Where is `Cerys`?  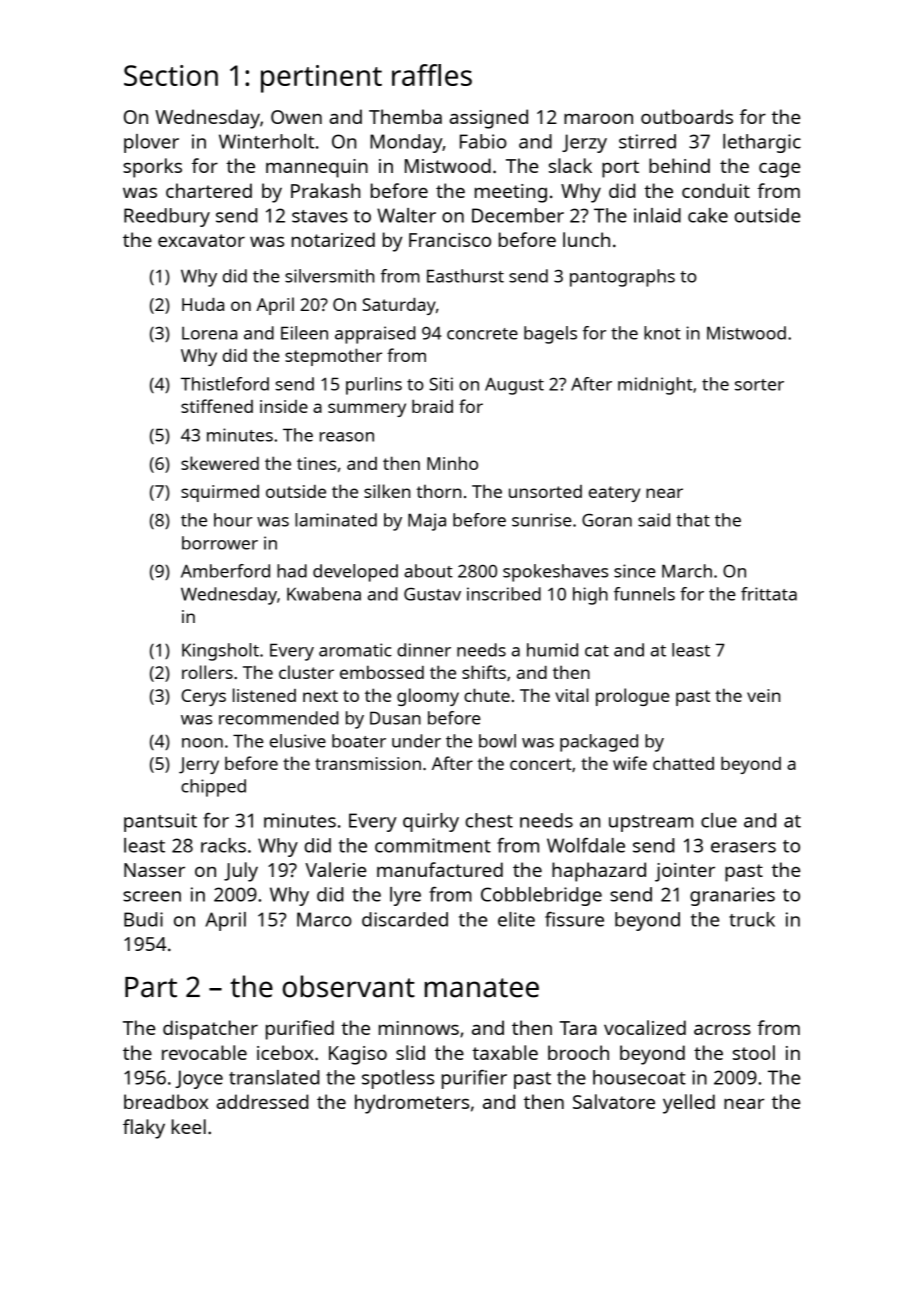 Cerys is located at coordinates (203, 697).
